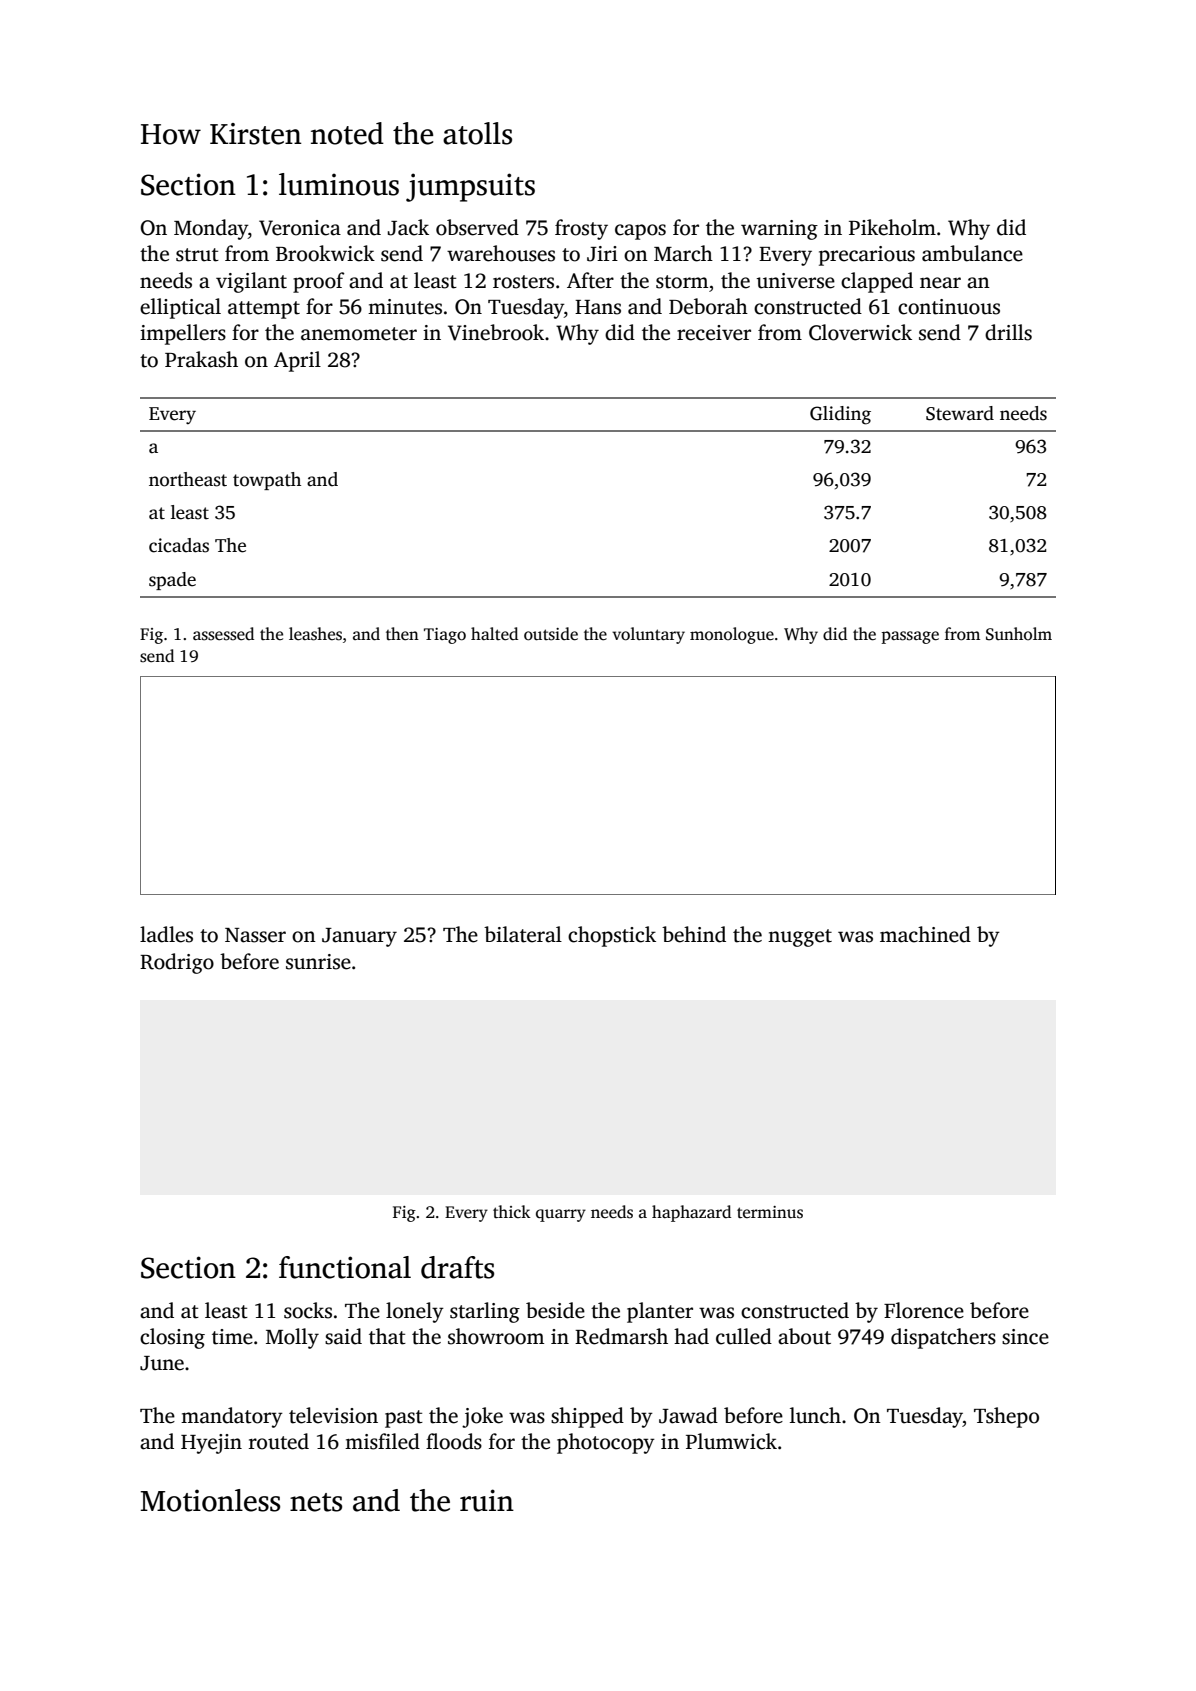 Image resolution: width=1196 pixels, height=1691 pixels. What do you see at coordinates (210, 1500) in the screenshot?
I see `Motionless` at bounding box center [210, 1500].
